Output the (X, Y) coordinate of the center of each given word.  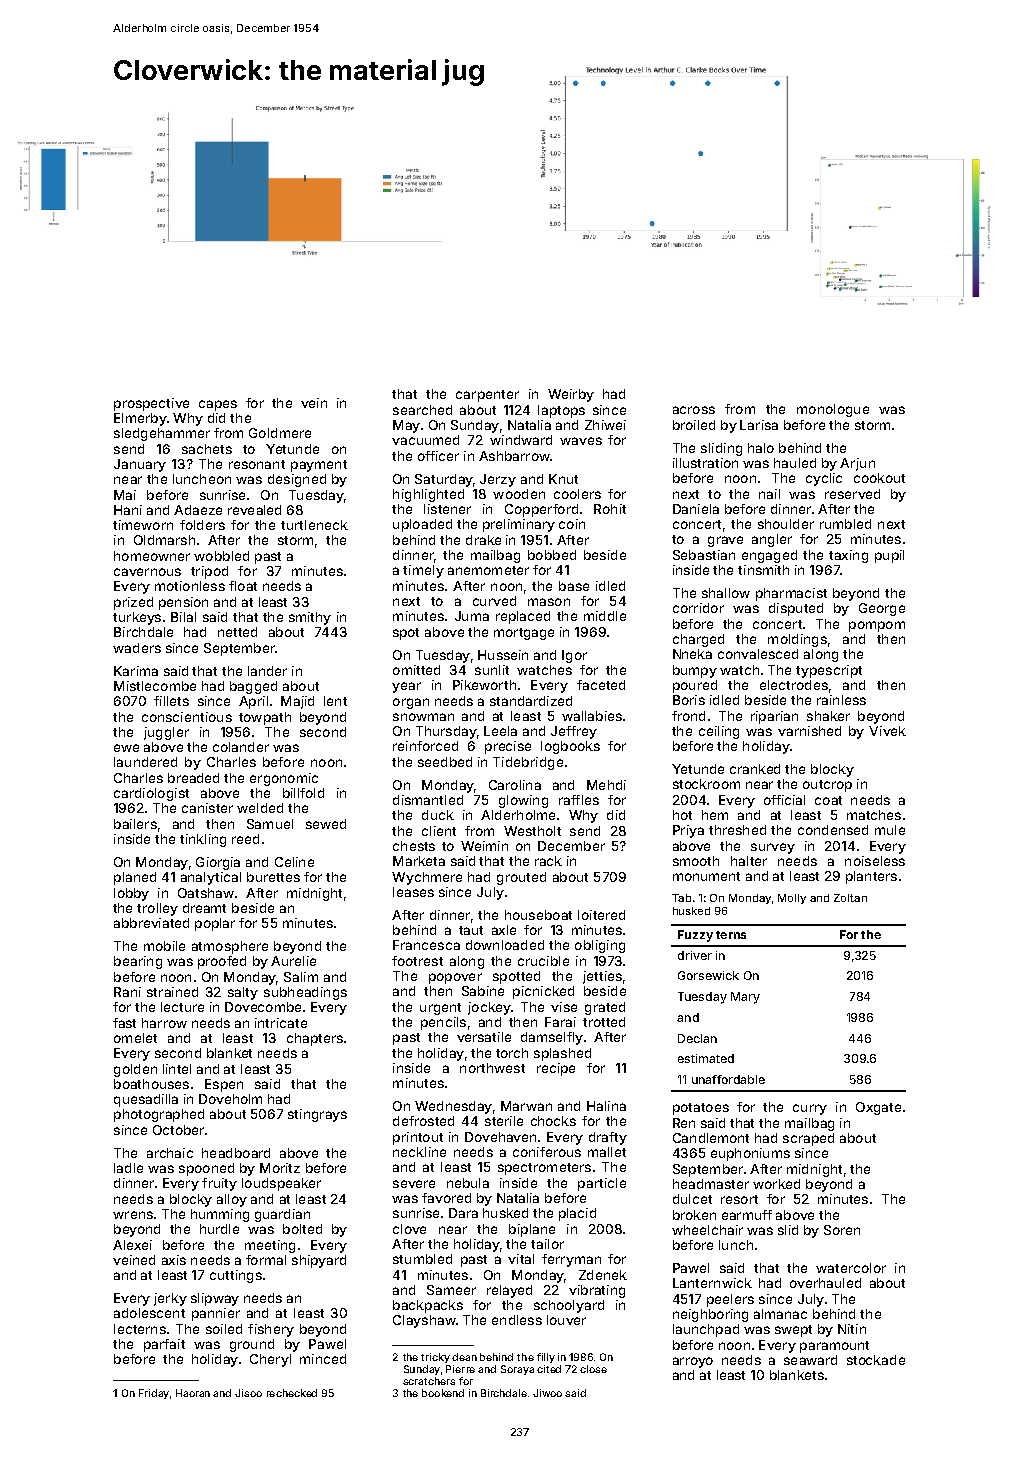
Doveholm (230, 1099)
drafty (608, 1138)
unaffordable (728, 1079)
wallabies (592, 716)
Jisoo (248, 1393)
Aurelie (293, 961)
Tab (681, 898)
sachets (207, 449)
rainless (841, 700)
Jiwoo (547, 1393)
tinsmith (763, 570)
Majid (297, 702)
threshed (737, 830)
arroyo (693, 1362)
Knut (563, 479)
